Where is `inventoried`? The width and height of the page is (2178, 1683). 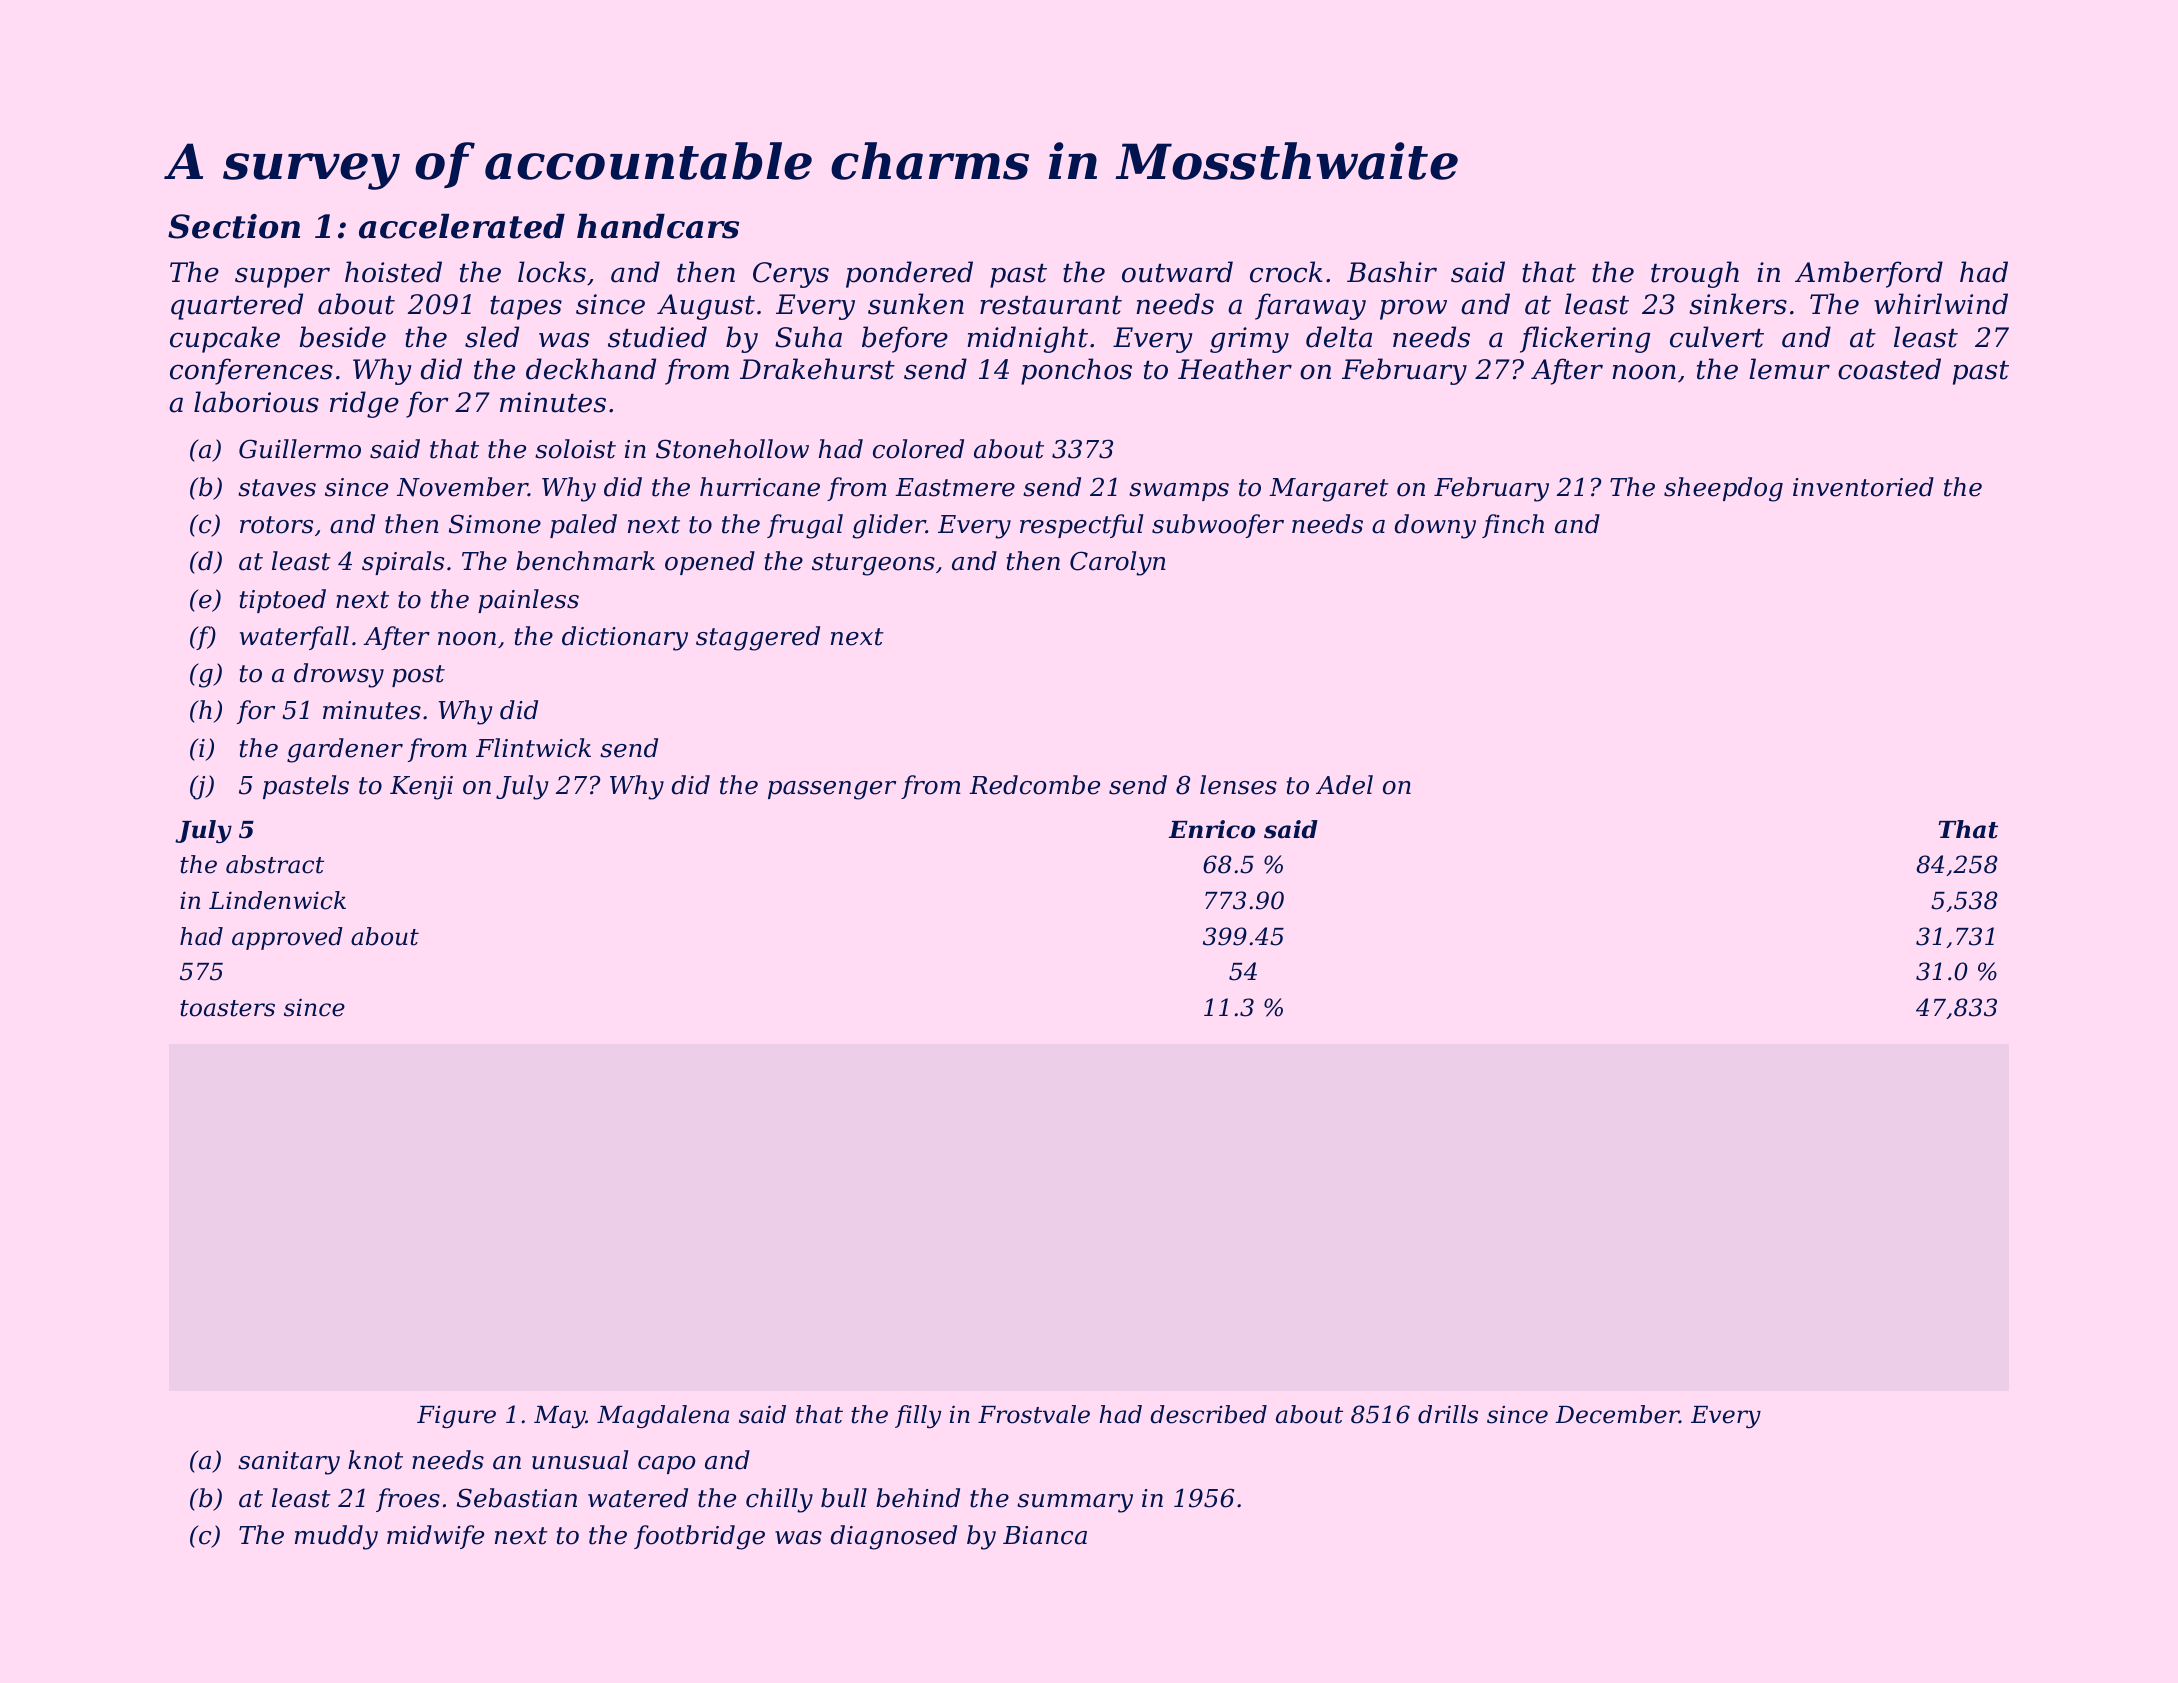 inventoried is located at coordinates (1863, 487).
